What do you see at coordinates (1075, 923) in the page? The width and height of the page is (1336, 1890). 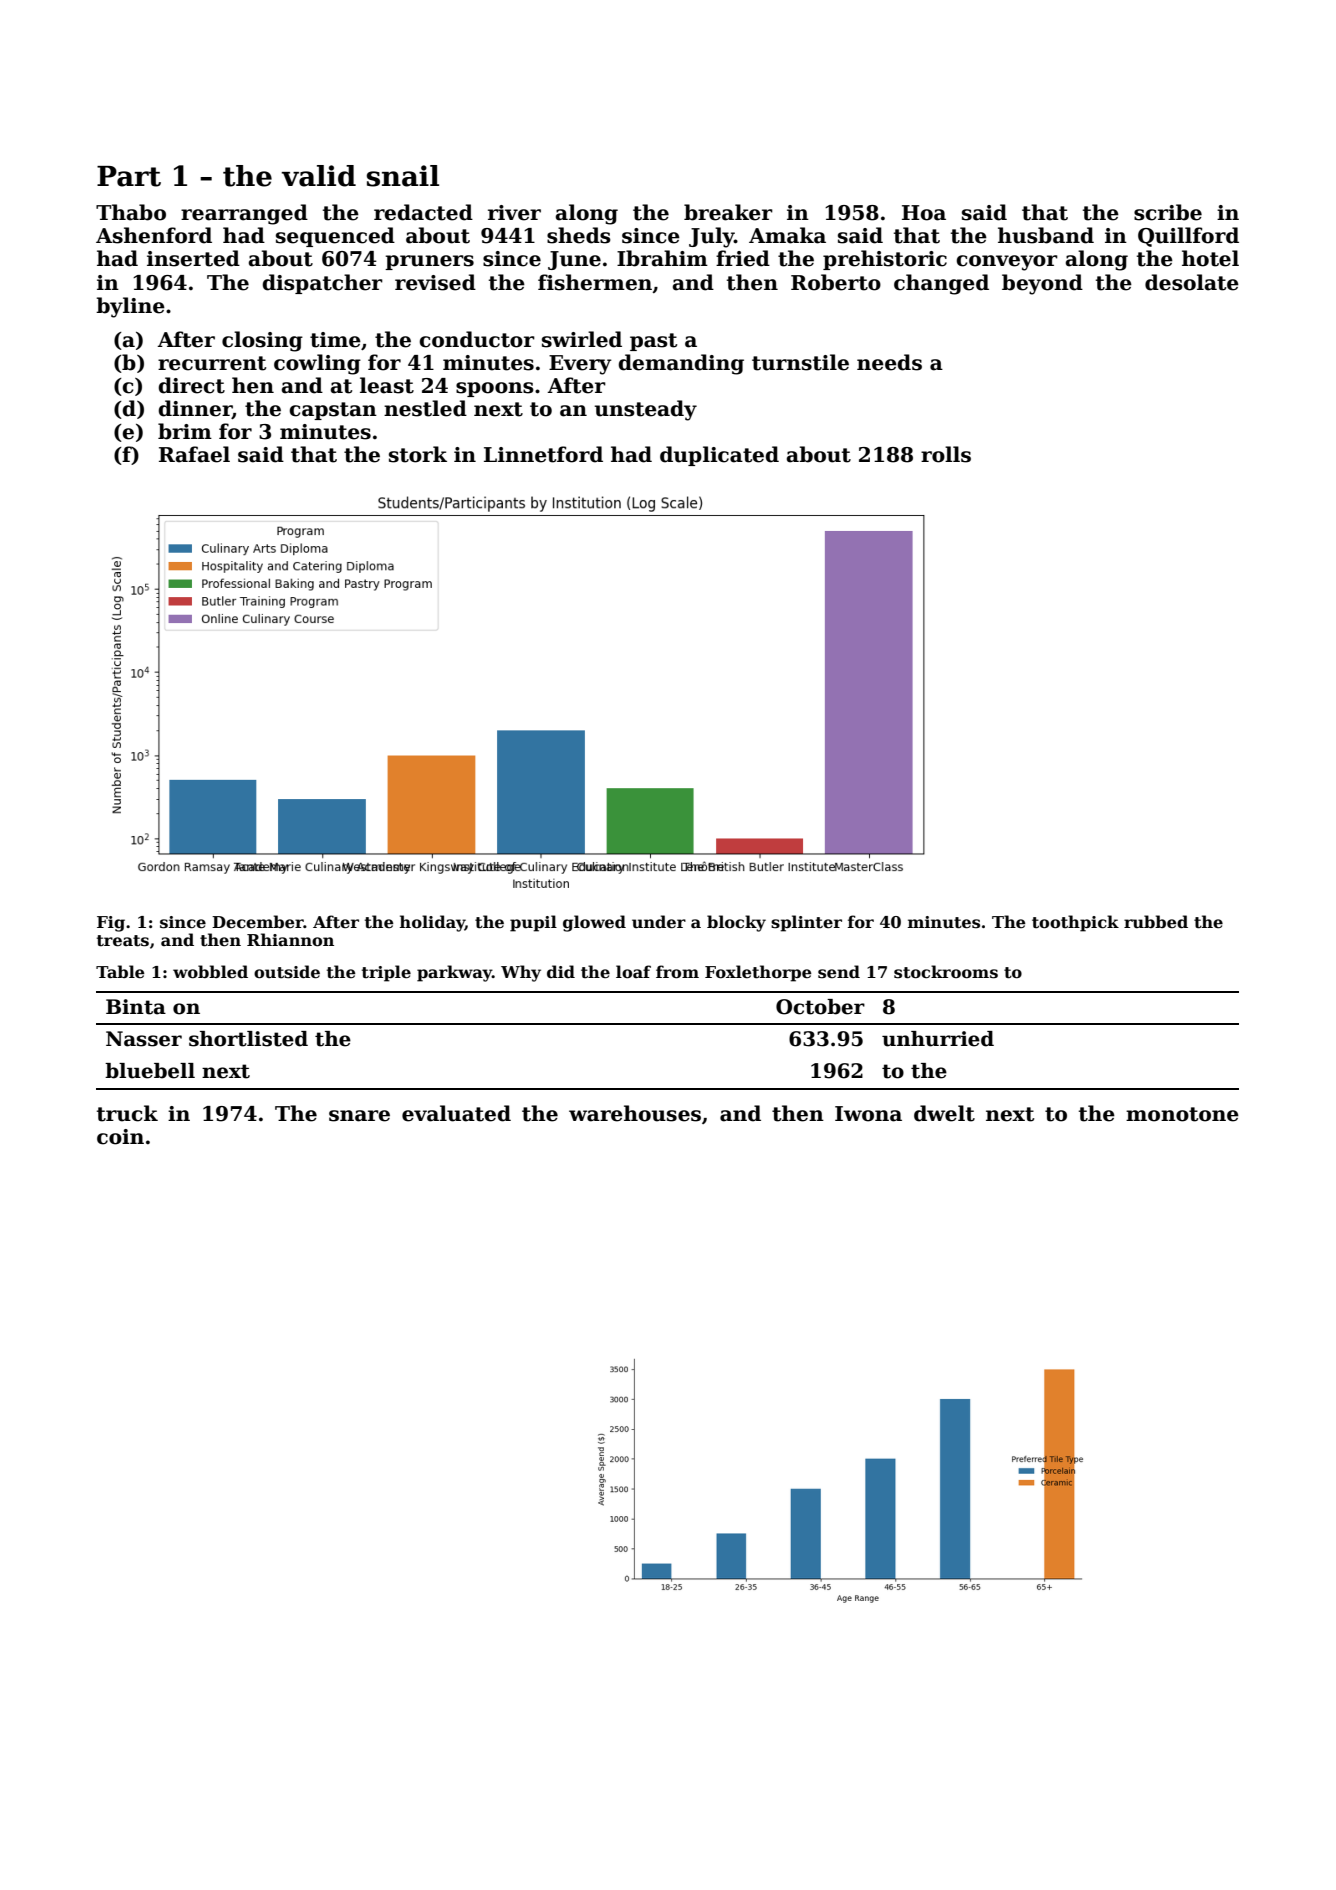 I see `toothpick` at bounding box center [1075, 923].
